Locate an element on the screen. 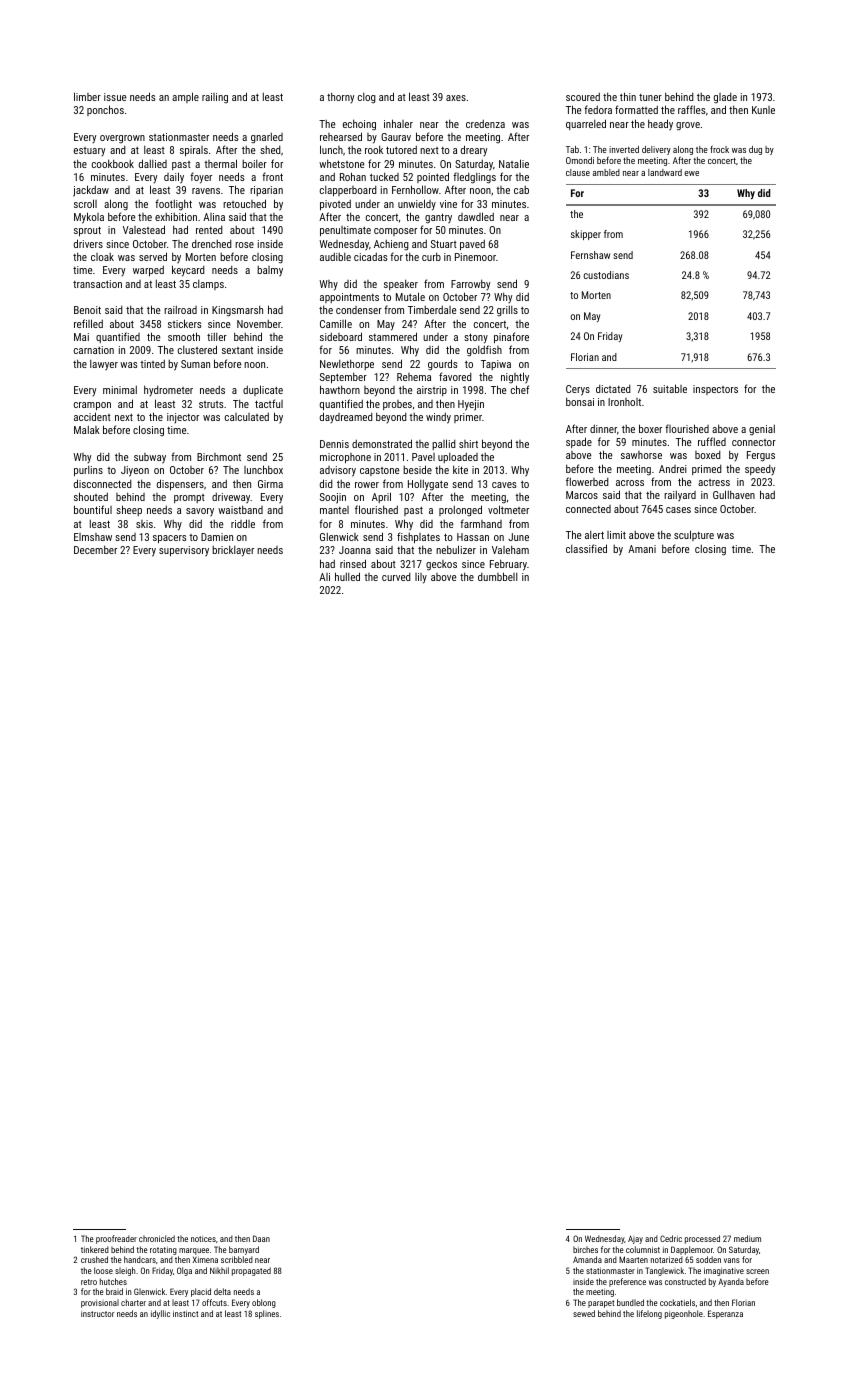 This screenshot has width=849, height=1400. grove is located at coordinates (688, 126).
